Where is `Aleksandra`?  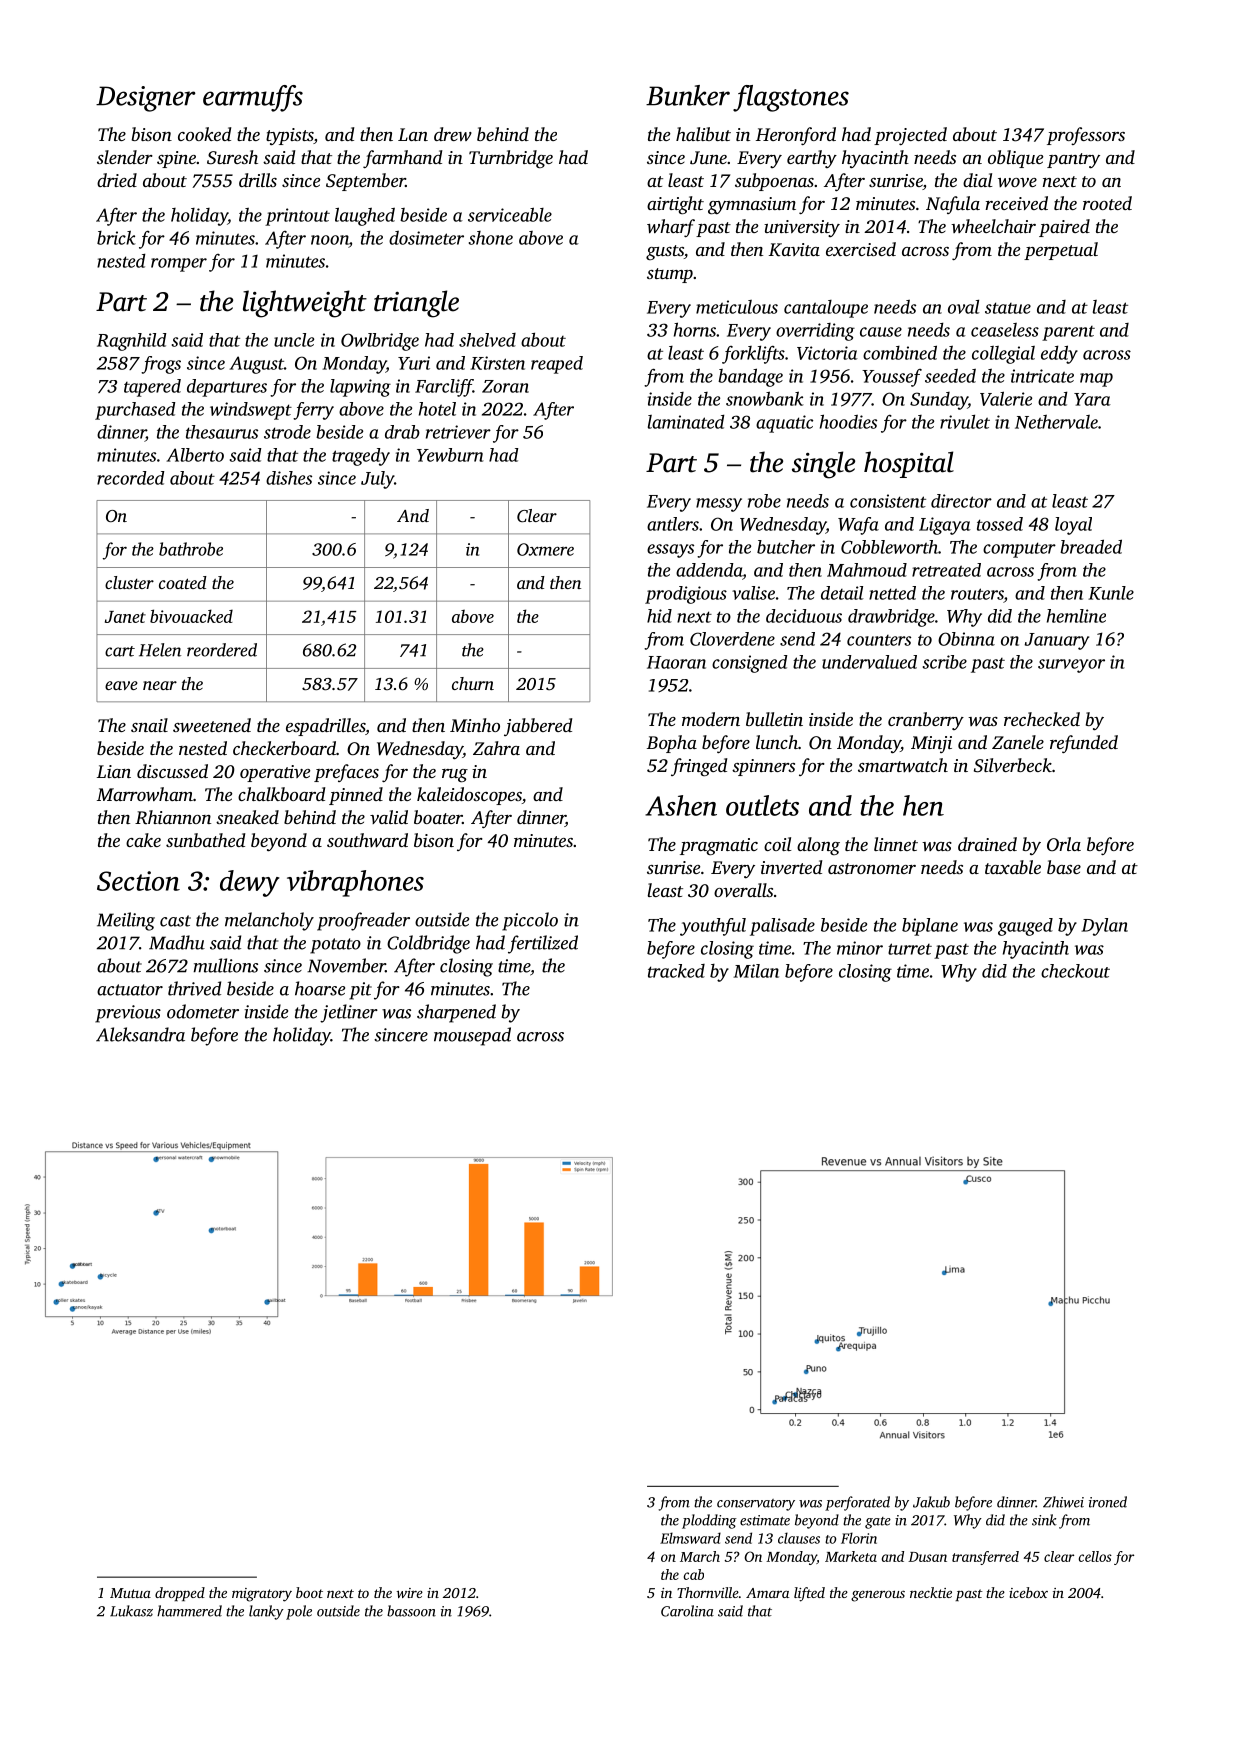 Aleksandra is located at coordinates (140, 1034).
